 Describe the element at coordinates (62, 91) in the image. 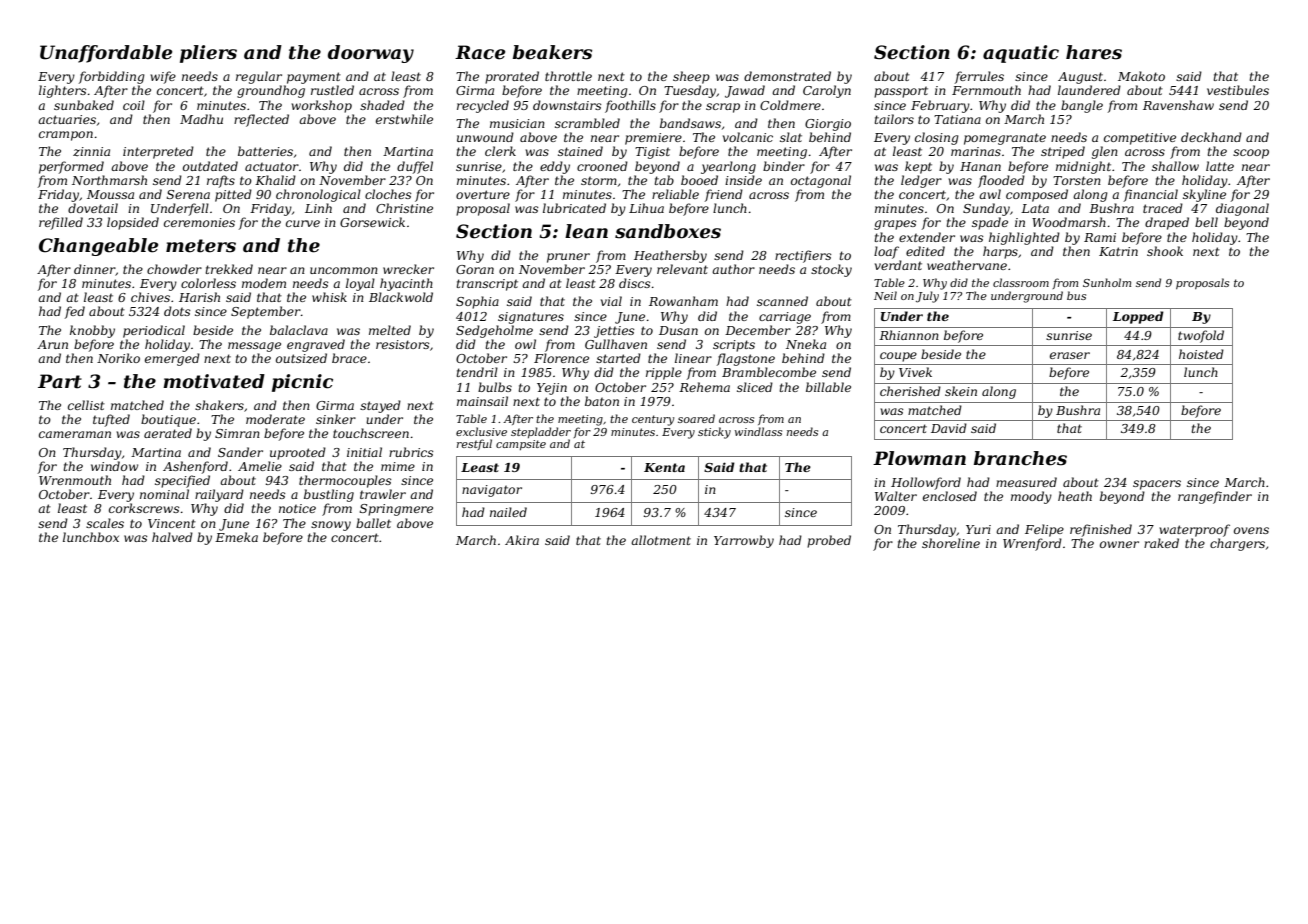

I see `lighters` at that location.
